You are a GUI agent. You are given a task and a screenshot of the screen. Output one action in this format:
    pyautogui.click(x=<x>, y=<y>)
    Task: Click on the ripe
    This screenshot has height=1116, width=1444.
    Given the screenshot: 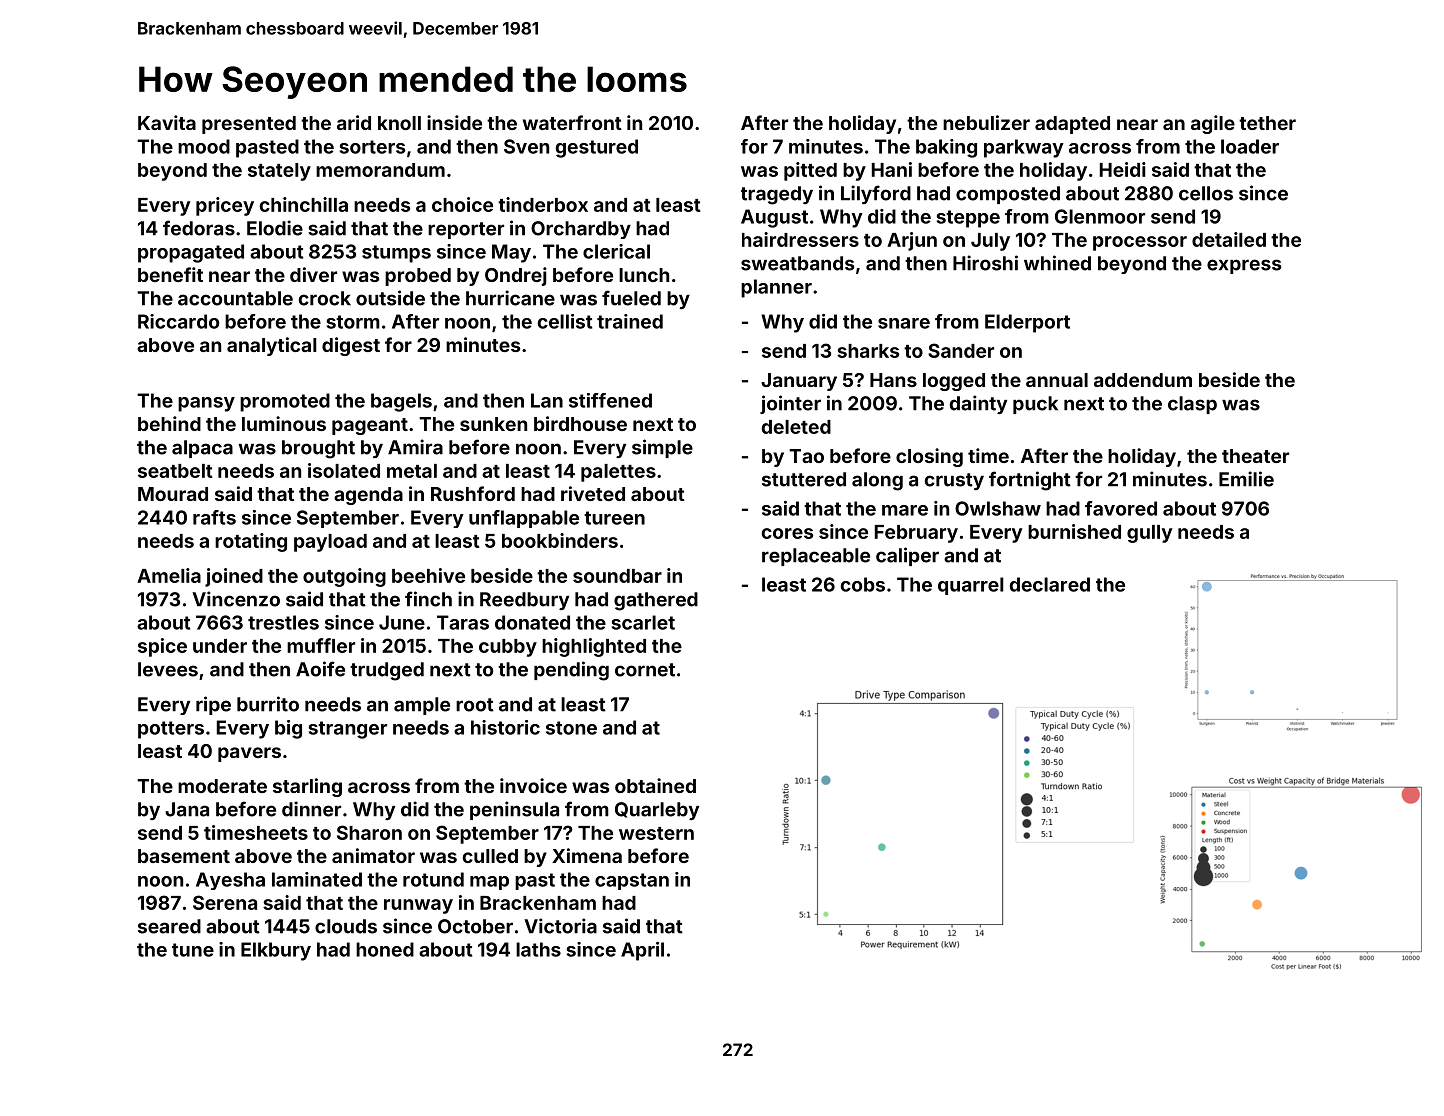 What is the action you would take?
    pyautogui.click(x=213, y=705)
